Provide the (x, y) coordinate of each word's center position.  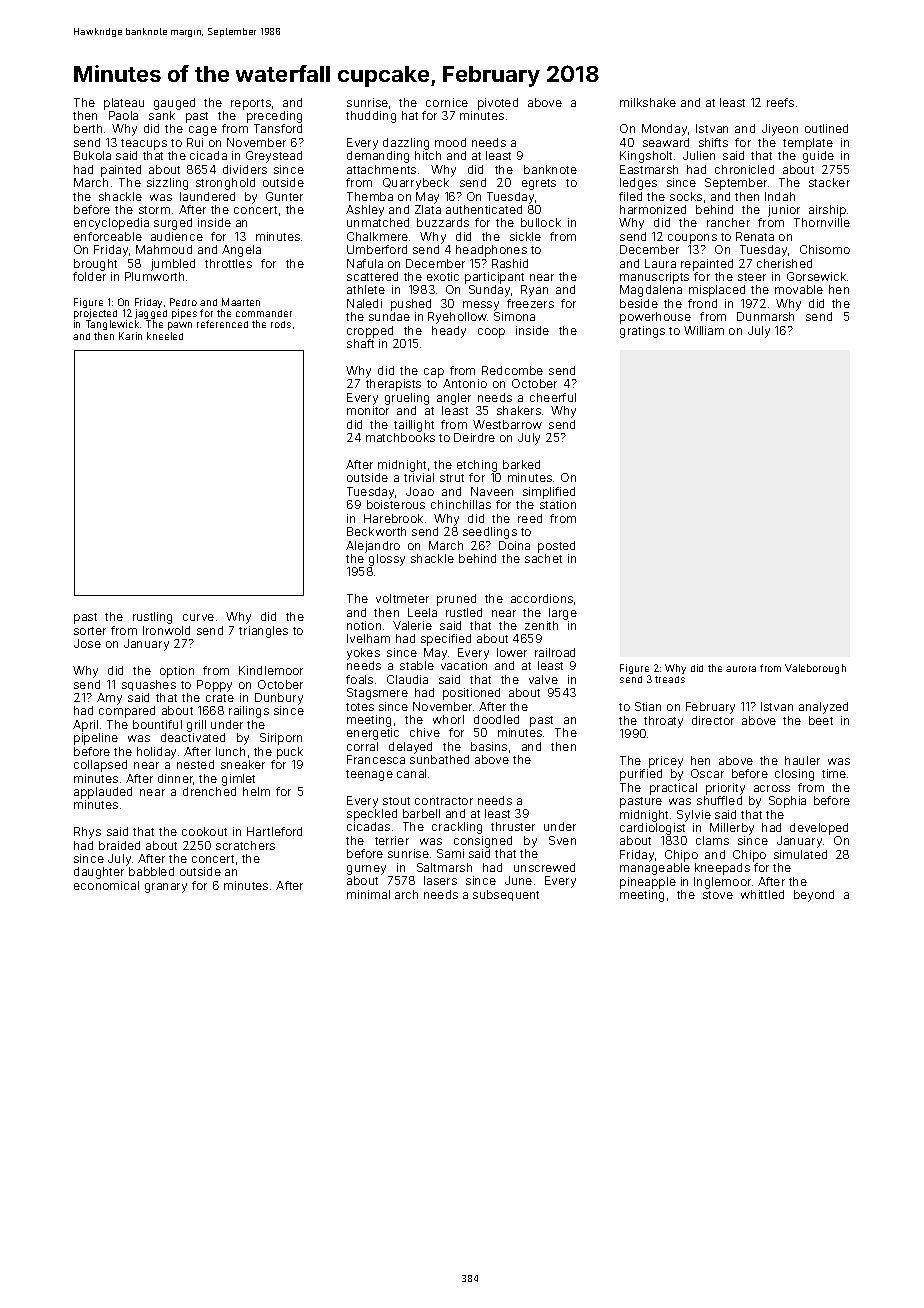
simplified (549, 493)
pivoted (498, 104)
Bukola (92, 155)
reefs (780, 102)
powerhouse (655, 318)
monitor (368, 410)
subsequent (506, 895)
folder (89, 276)
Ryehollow (457, 318)
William (704, 330)
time (834, 773)
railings (249, 712)
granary (166, 888)
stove (718, 895)
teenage (369, 775)
